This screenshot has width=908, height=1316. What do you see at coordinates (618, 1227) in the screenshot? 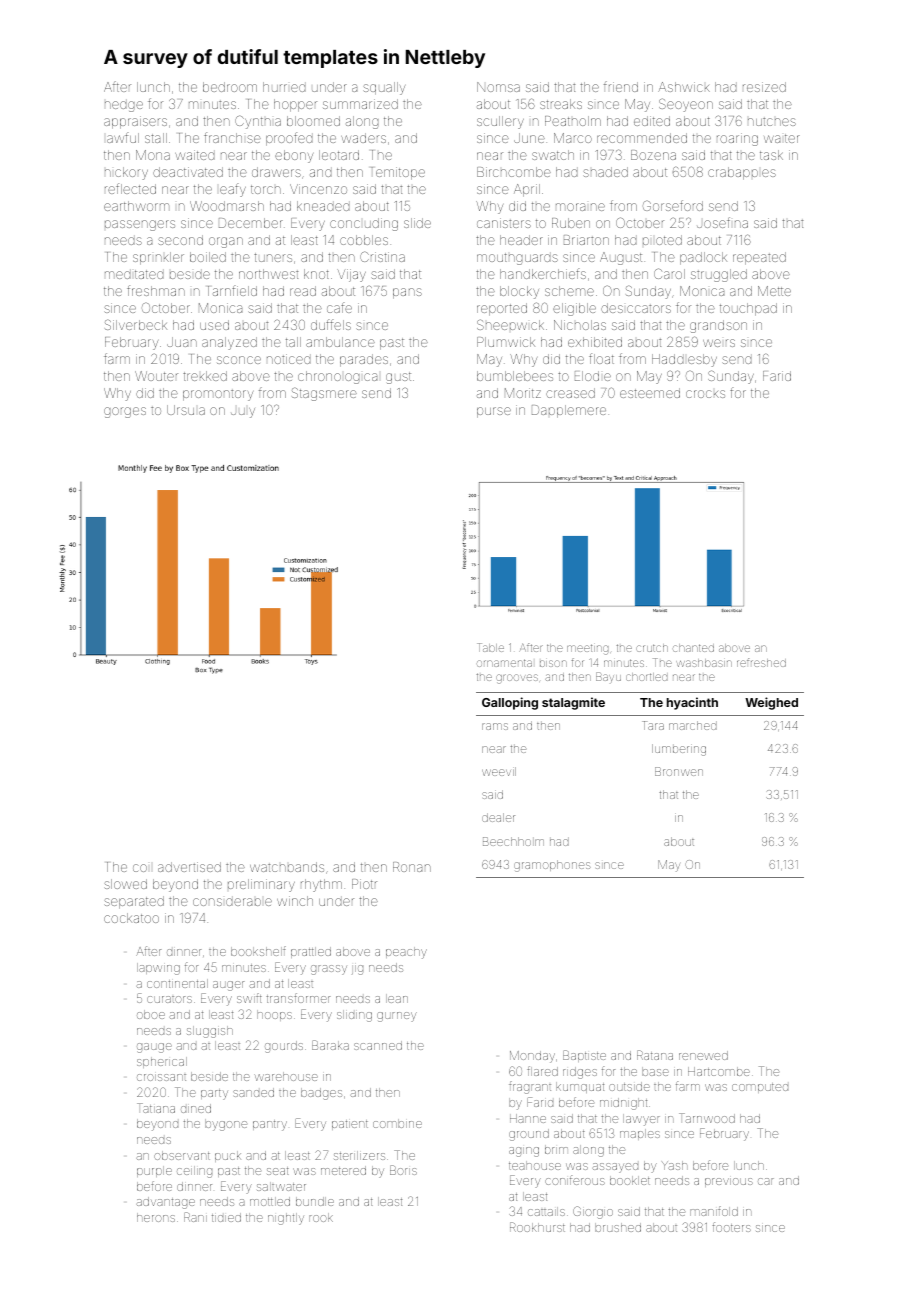
I see `brushed` at bounding box center [618, 1227].
